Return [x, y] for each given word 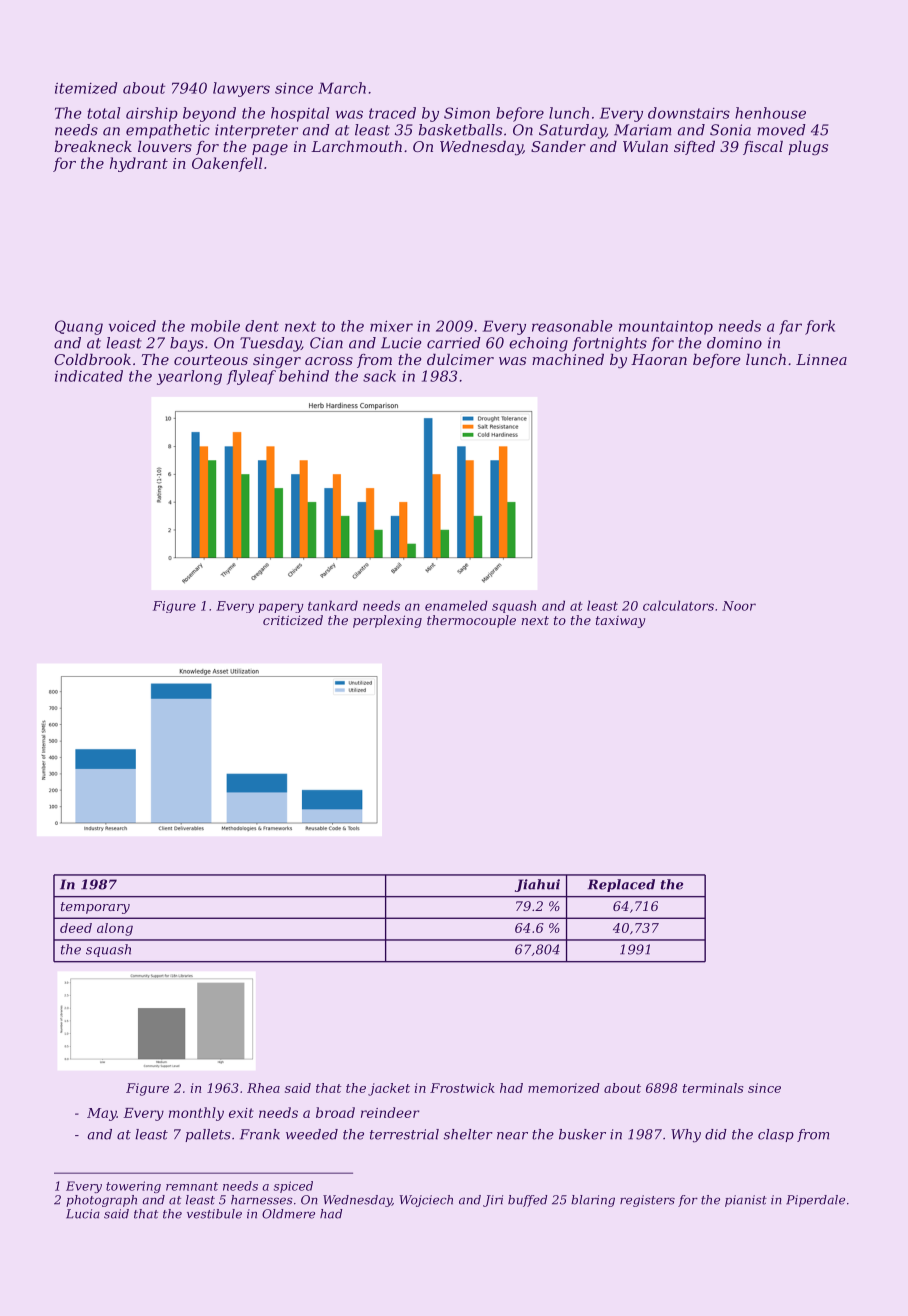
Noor [739, 606]
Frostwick [462, 1088]
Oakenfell [227, 164]
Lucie [401, 343]
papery [281, 608]
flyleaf [251, 377]
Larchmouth [356, 146]
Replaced [621, 885]
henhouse [770, 113]
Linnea [821, 359]
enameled [456, 605]
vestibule [214, 1214]
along [115, 929]
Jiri [493, 1201]
